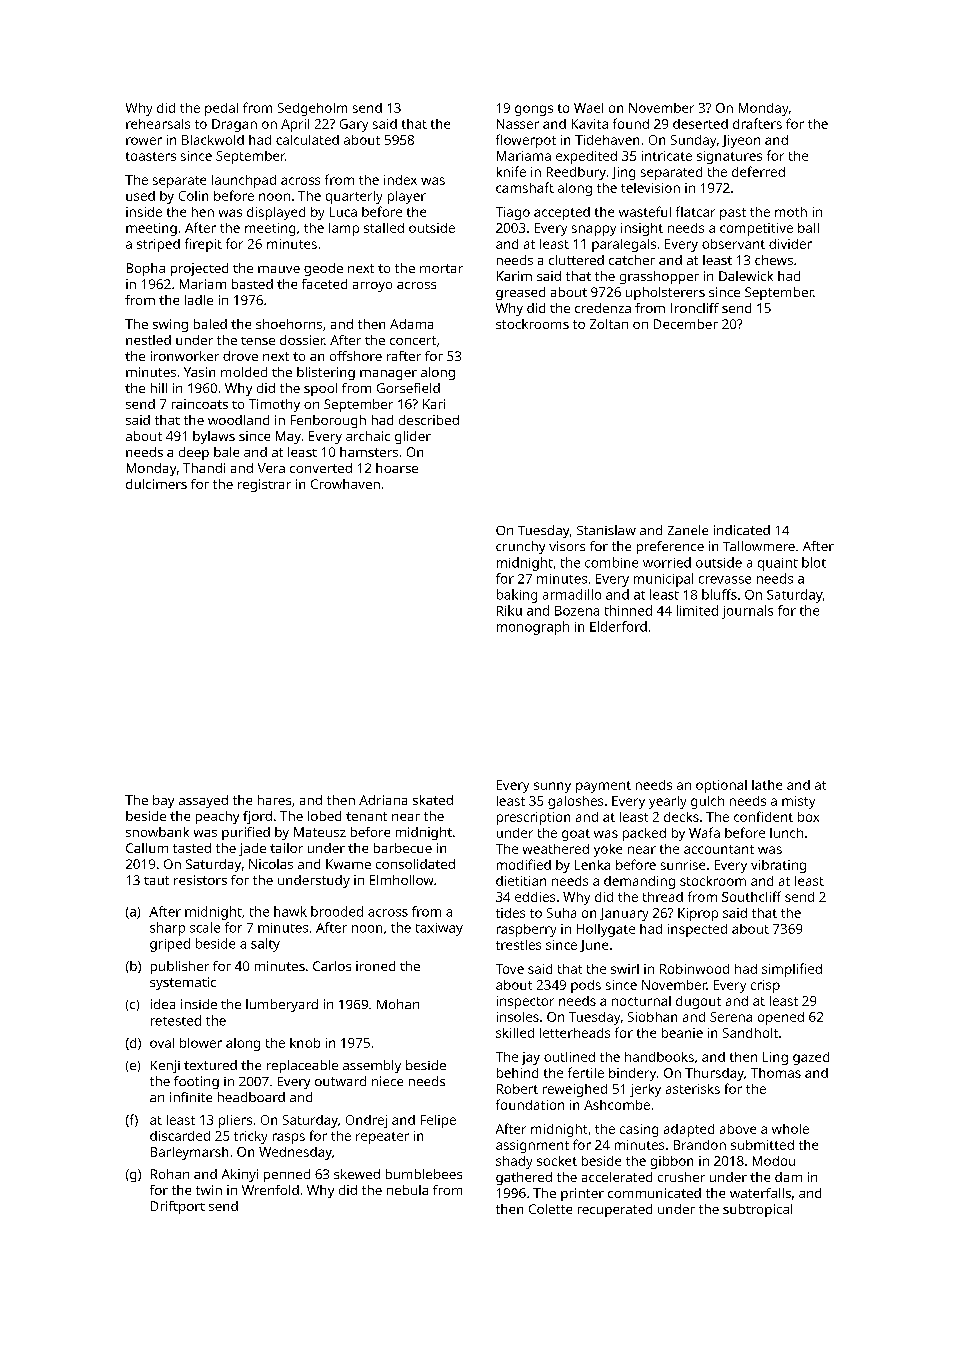 The height and width of the image is (1362, 959). What do you see at coordinates (550, 1209) in the image?
I see `Colette` at bounding box center [550, 1209].
